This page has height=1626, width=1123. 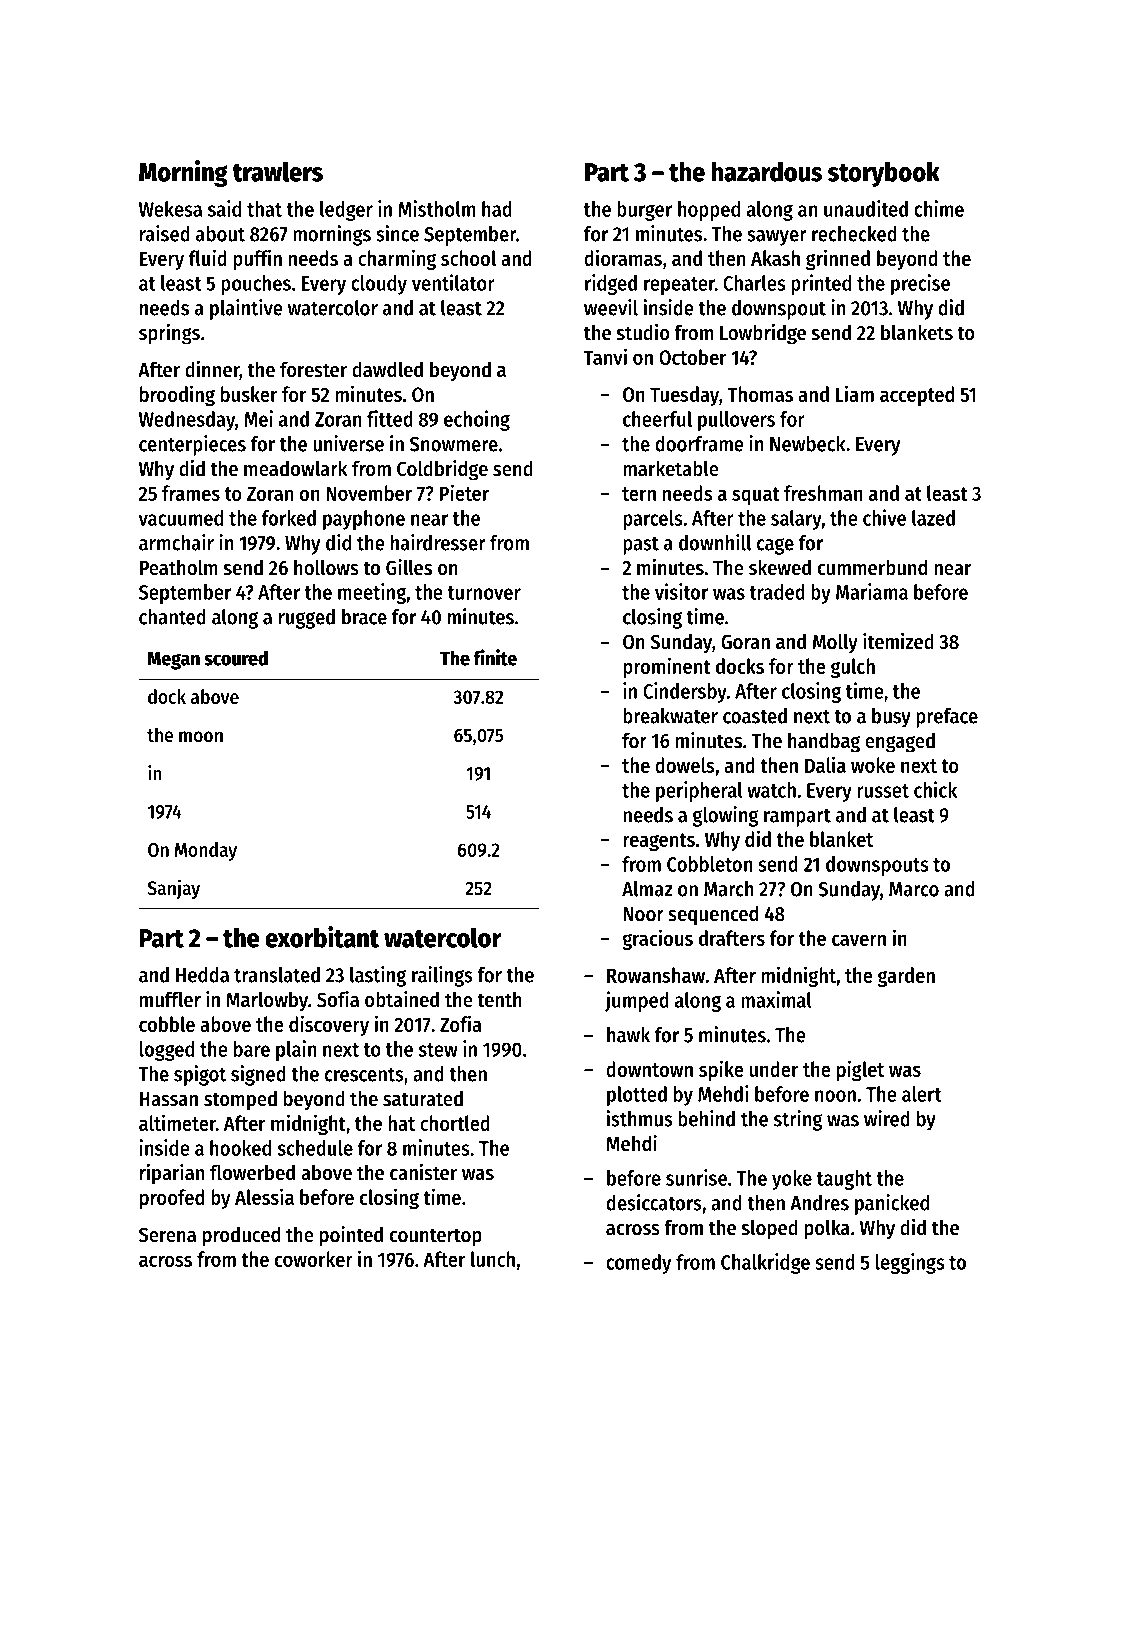 What do you see at coordinates (314, 1259) in the page?
I see `coworker` at bounding box center [314, 1259].
